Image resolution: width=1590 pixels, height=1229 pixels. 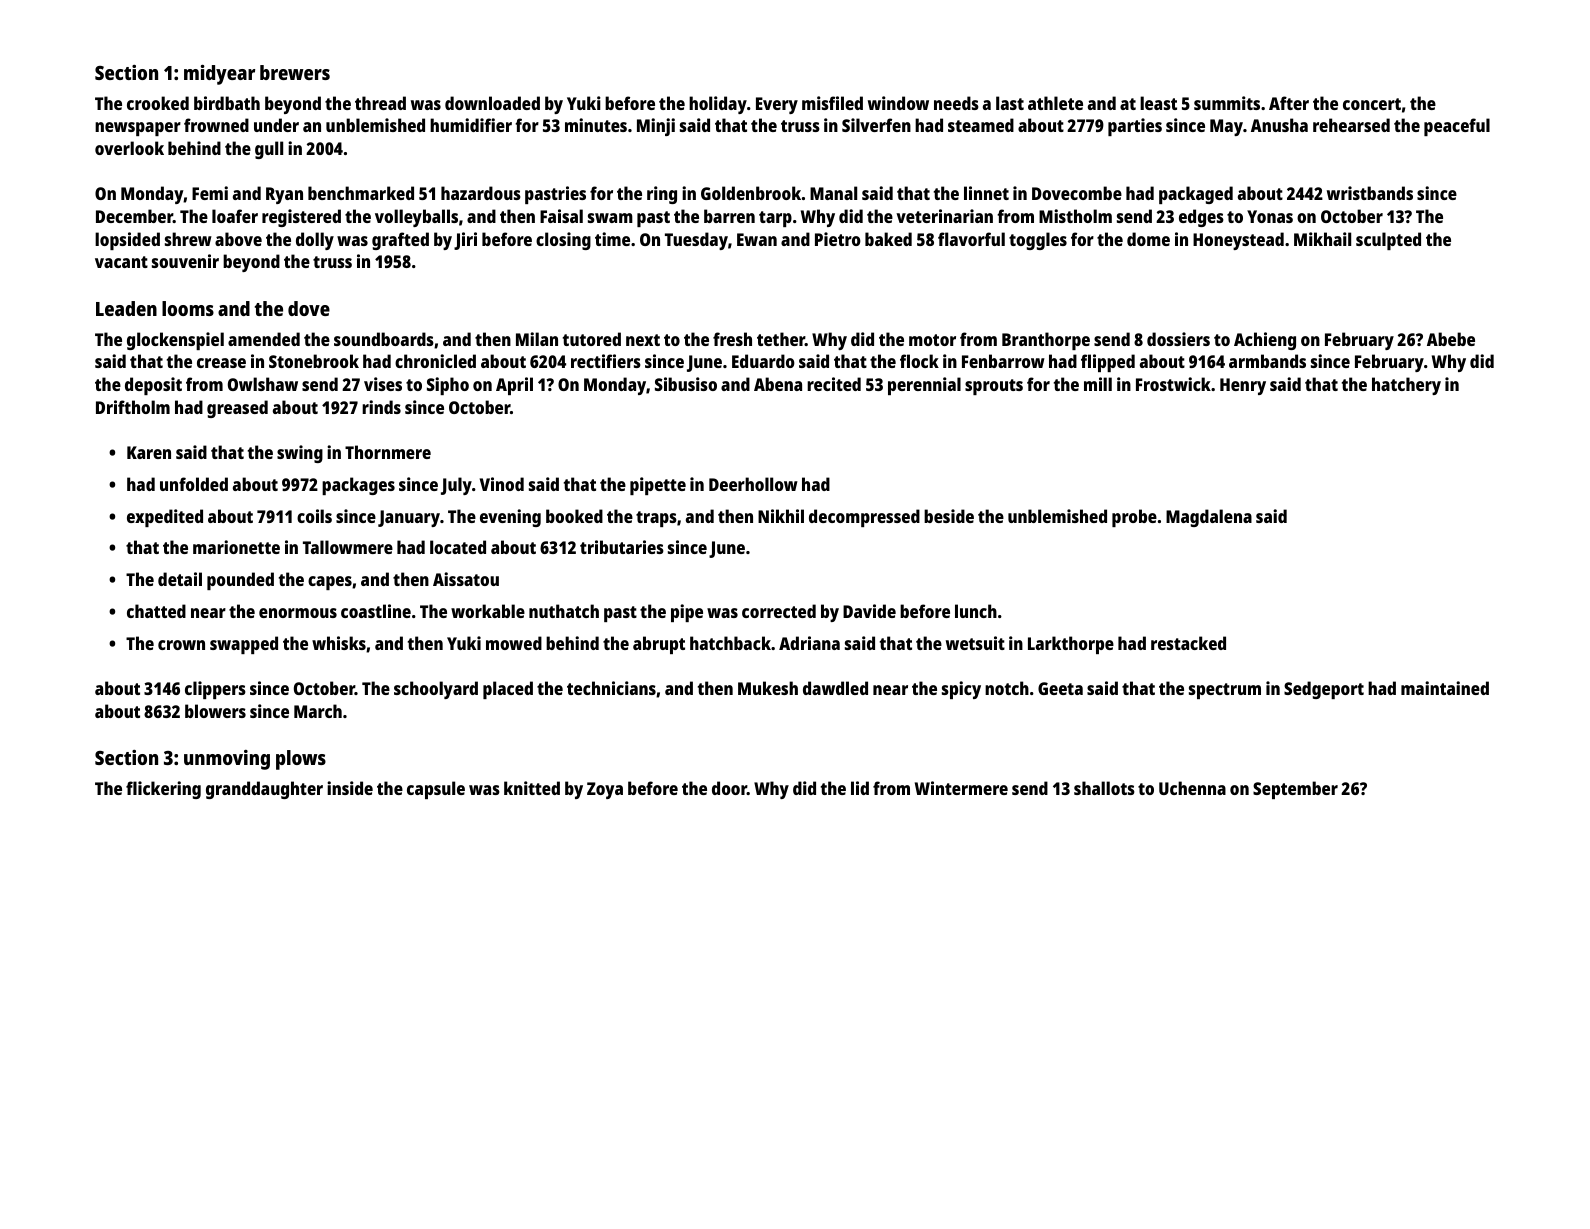 What do you see at coordinates (1226, 127) in the screenshot?
I see `May` at bounding box center [1226, 127].
